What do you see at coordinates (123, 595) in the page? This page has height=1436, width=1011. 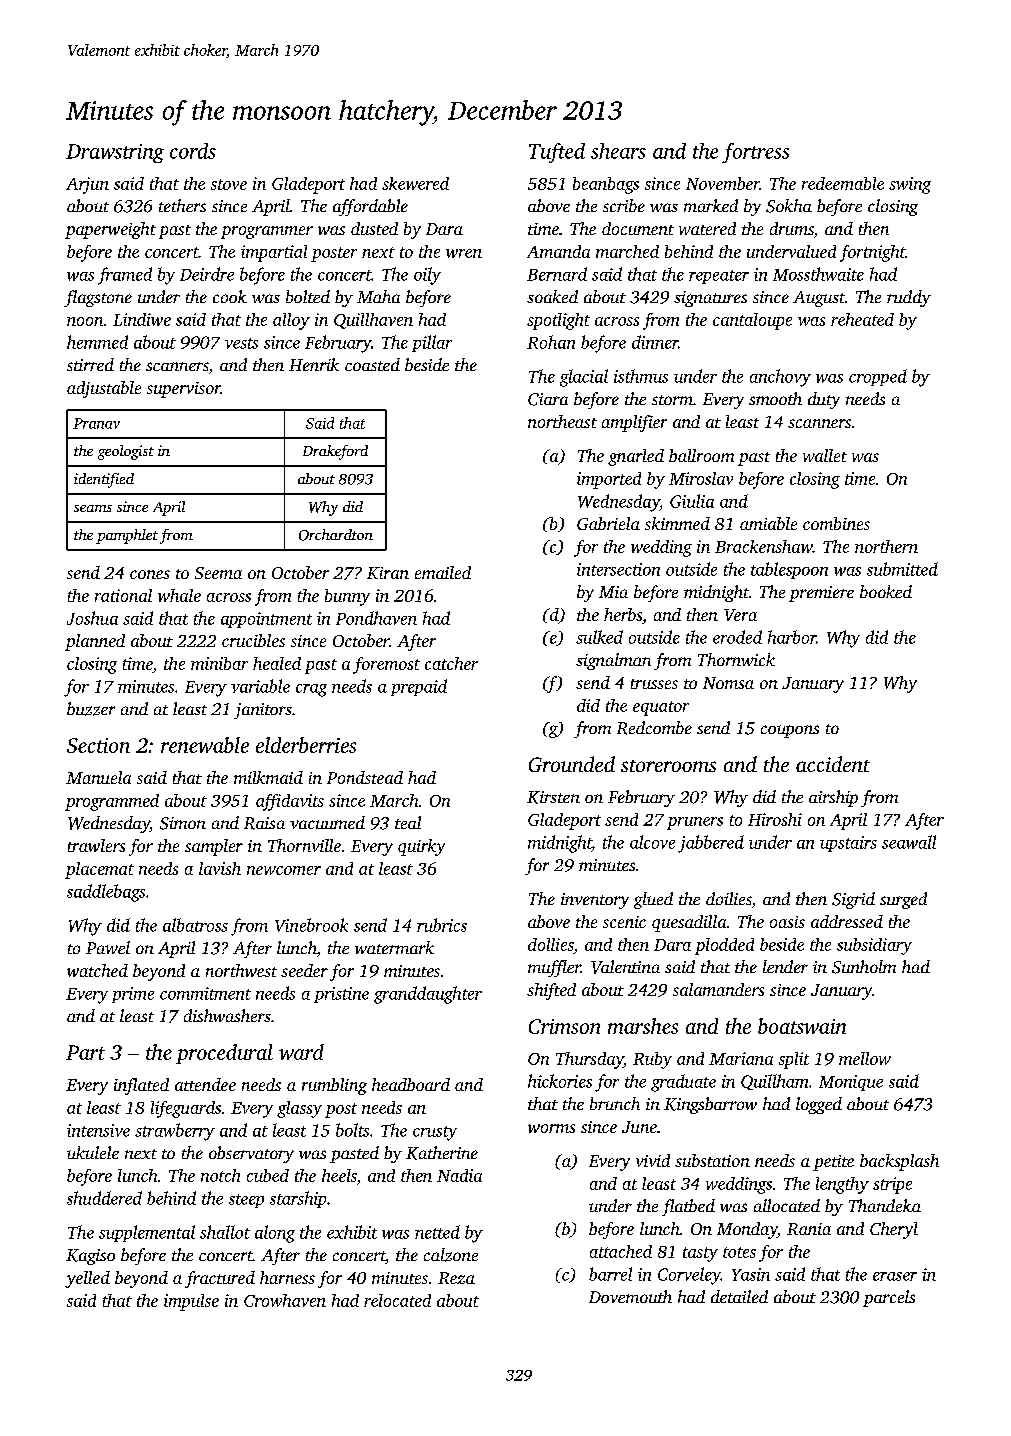 I see `rational` at bounding box center [123, 595].
